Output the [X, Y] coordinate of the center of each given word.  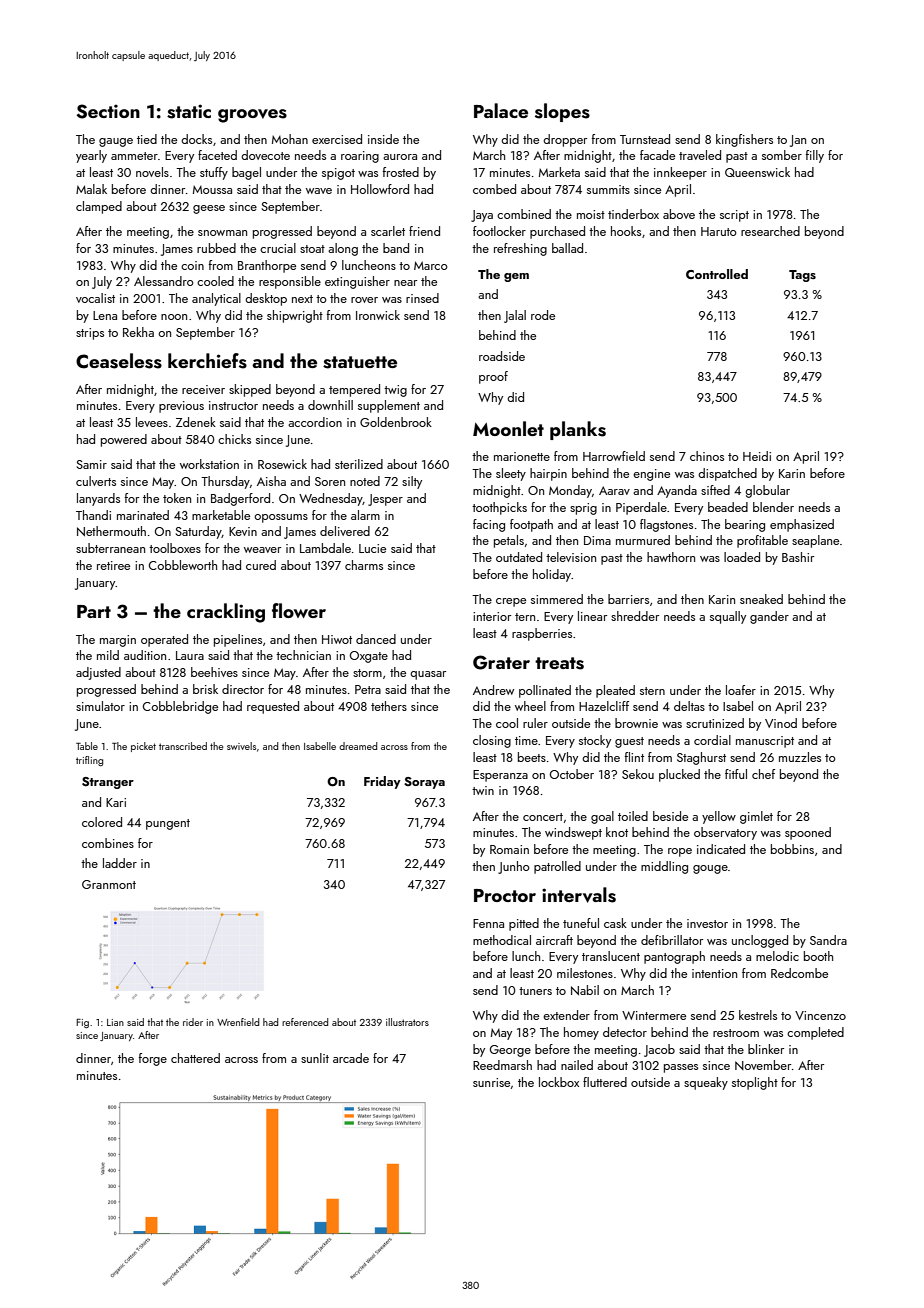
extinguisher [357, 282]
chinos [707, 456]
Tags [802, 276]
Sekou [638, 774]
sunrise [491, 1082]
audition [145, 655]
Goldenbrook [396, 422]
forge [152, 1059]
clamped [99, 207]
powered [124, 440]
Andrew [493, 690]
